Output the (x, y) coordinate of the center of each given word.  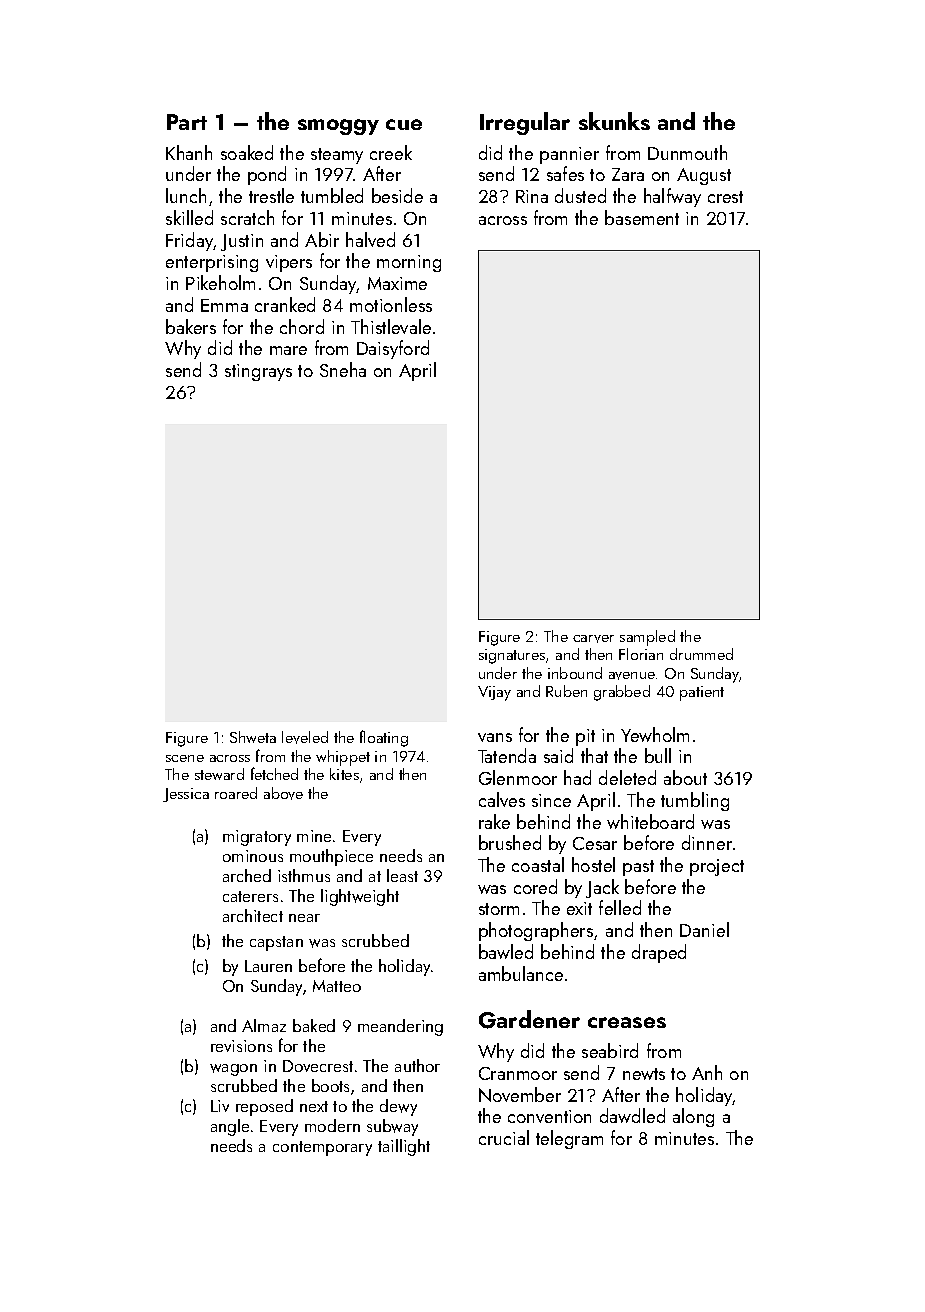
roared (236, 793)
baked (314, 1025)
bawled (506, 951)
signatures (512, 656)
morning (409, 263)
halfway (672, 197)
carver (593, 639)
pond (267, 175)
